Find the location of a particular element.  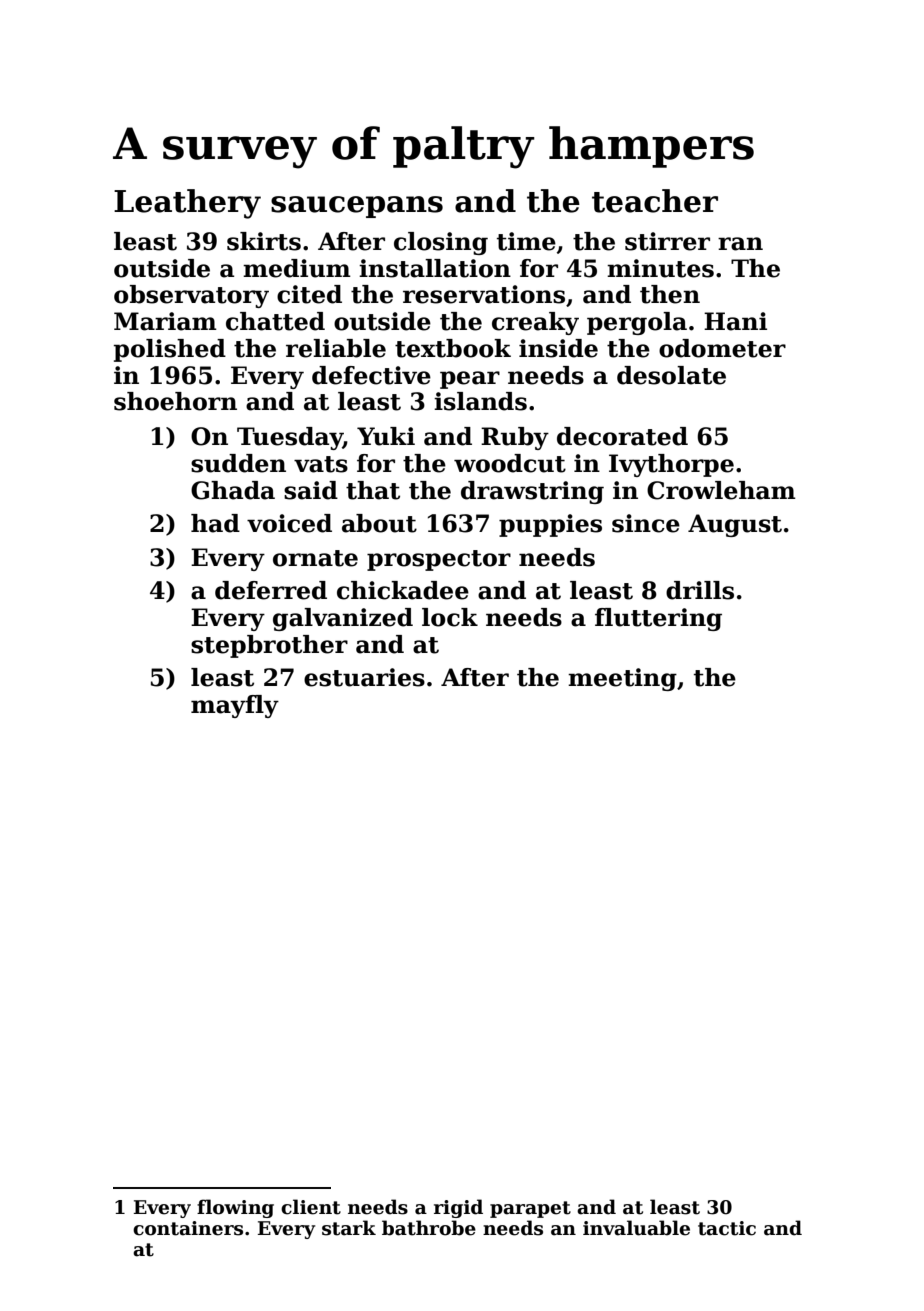

decorated is located at coordinates (622, 436).
